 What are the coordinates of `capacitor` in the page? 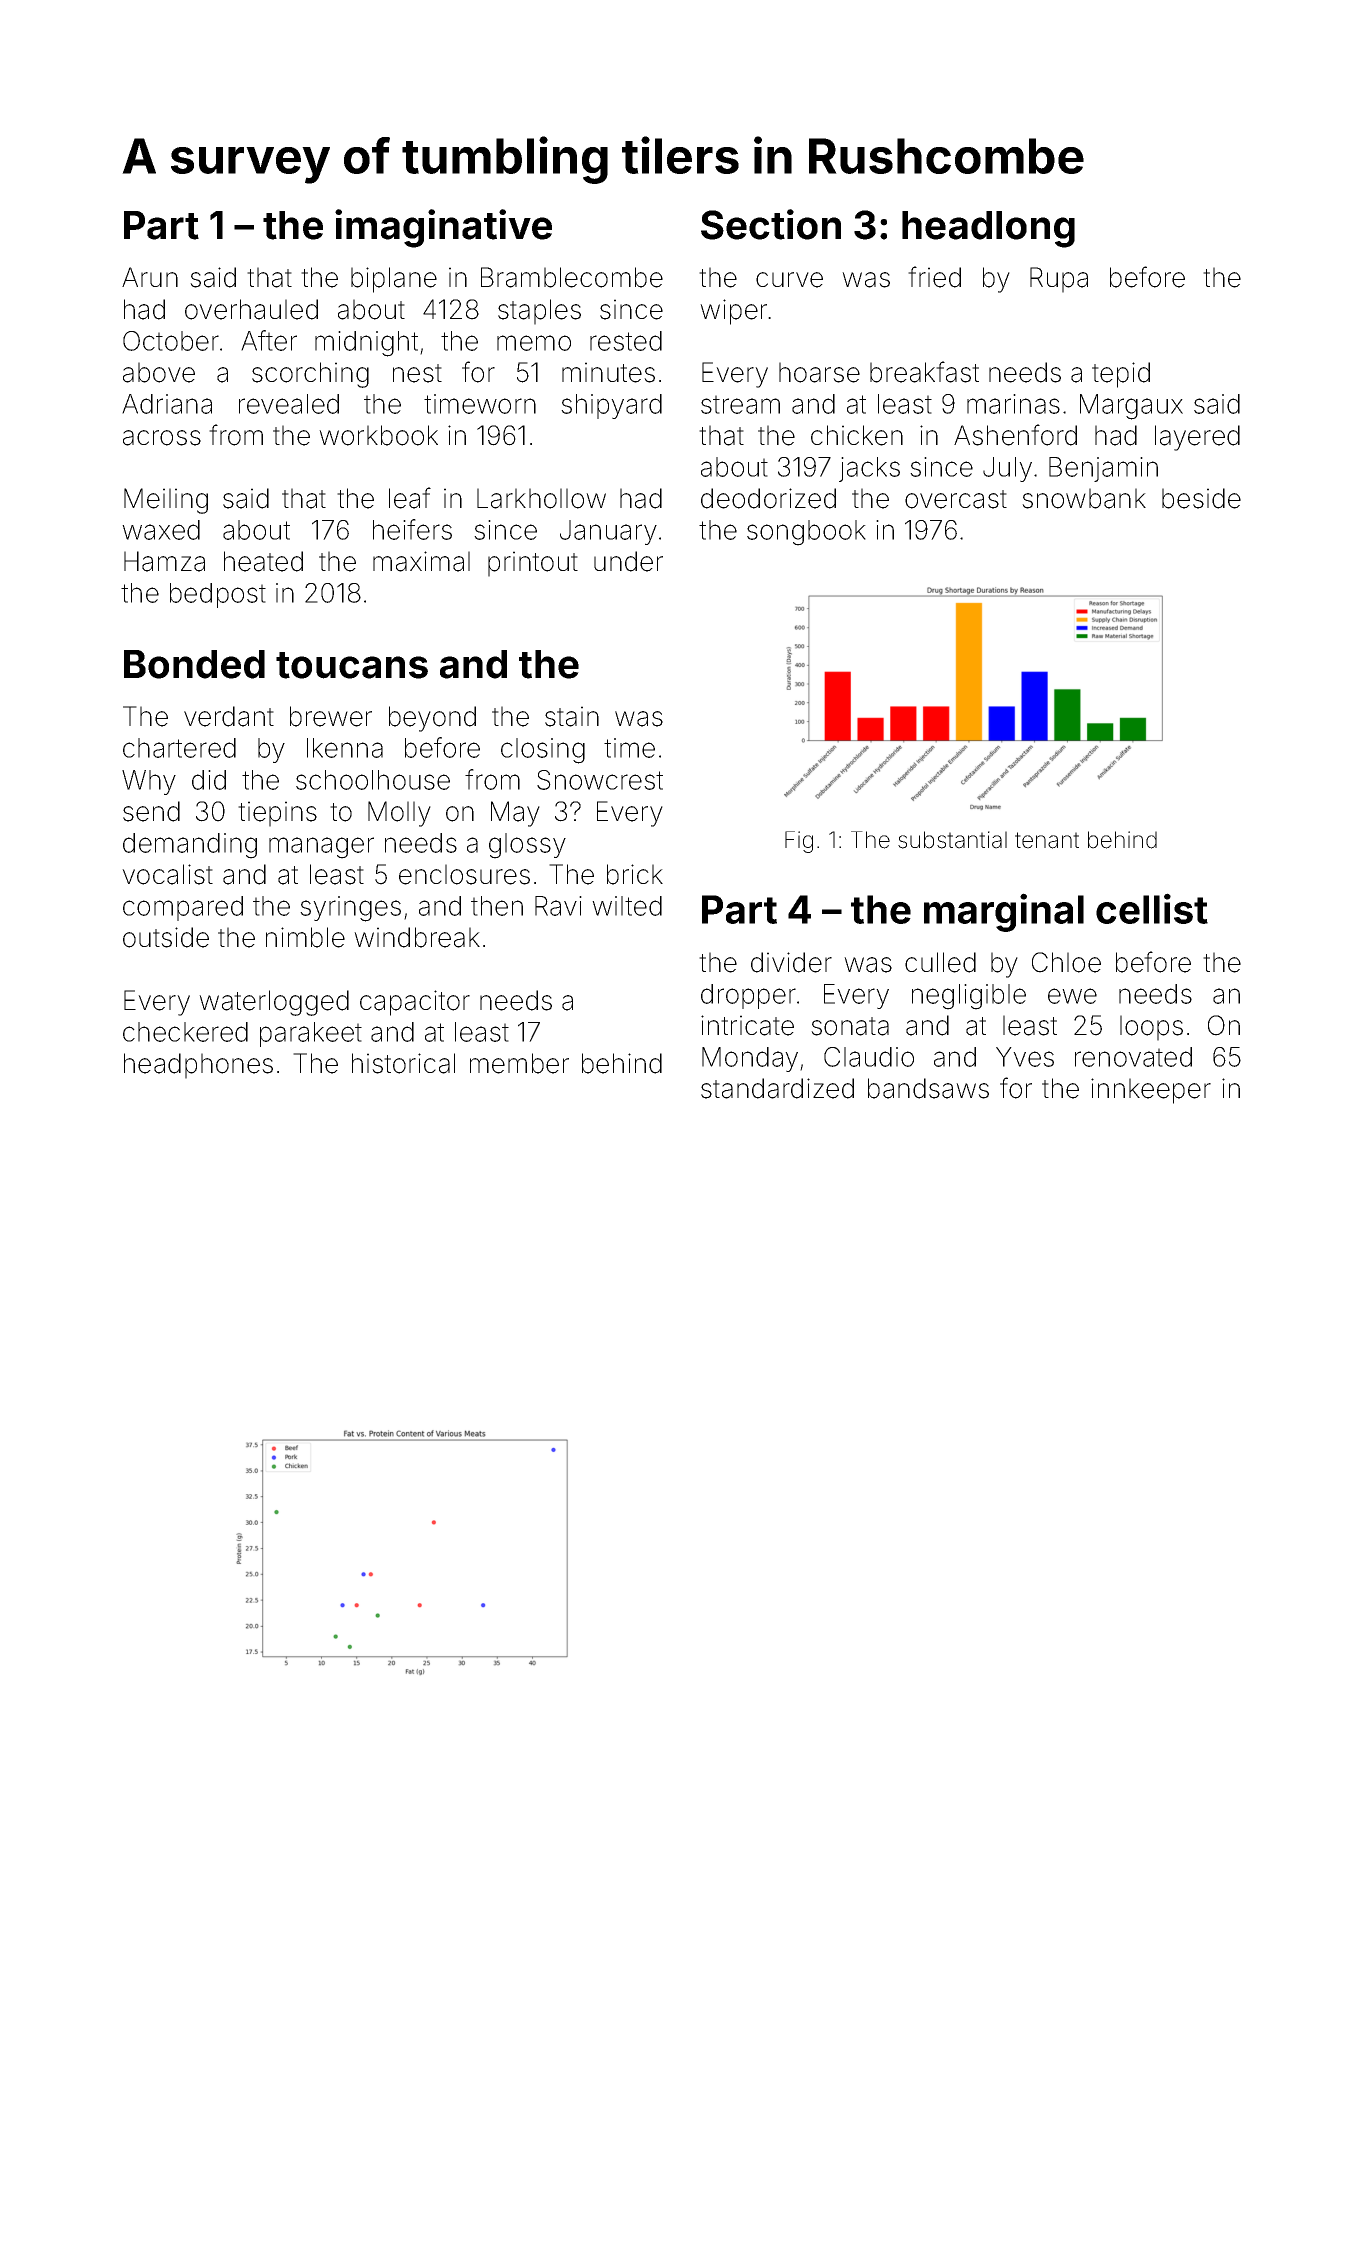 It's located at (415, 1003).
